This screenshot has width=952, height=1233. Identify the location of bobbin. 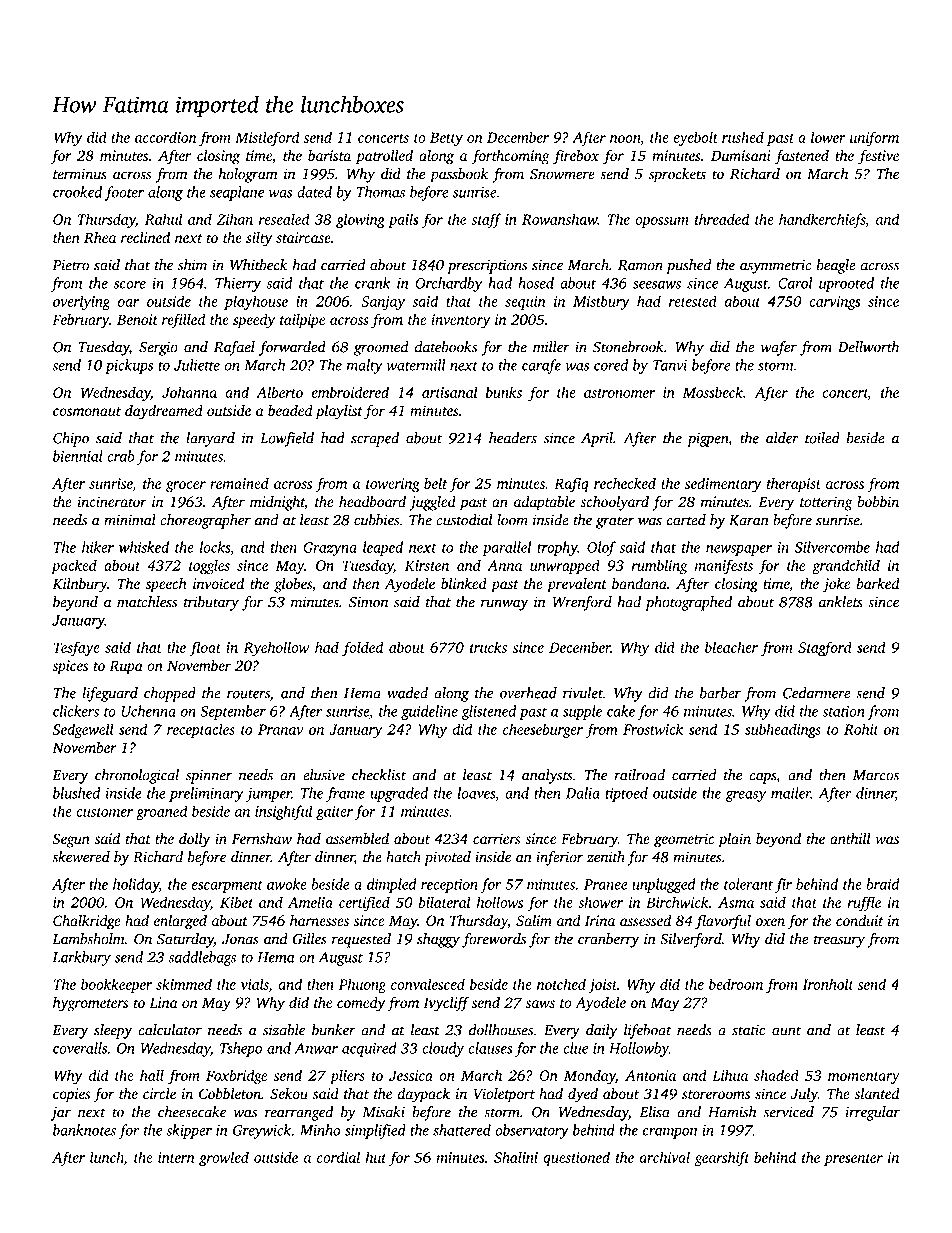
(878, 502).
